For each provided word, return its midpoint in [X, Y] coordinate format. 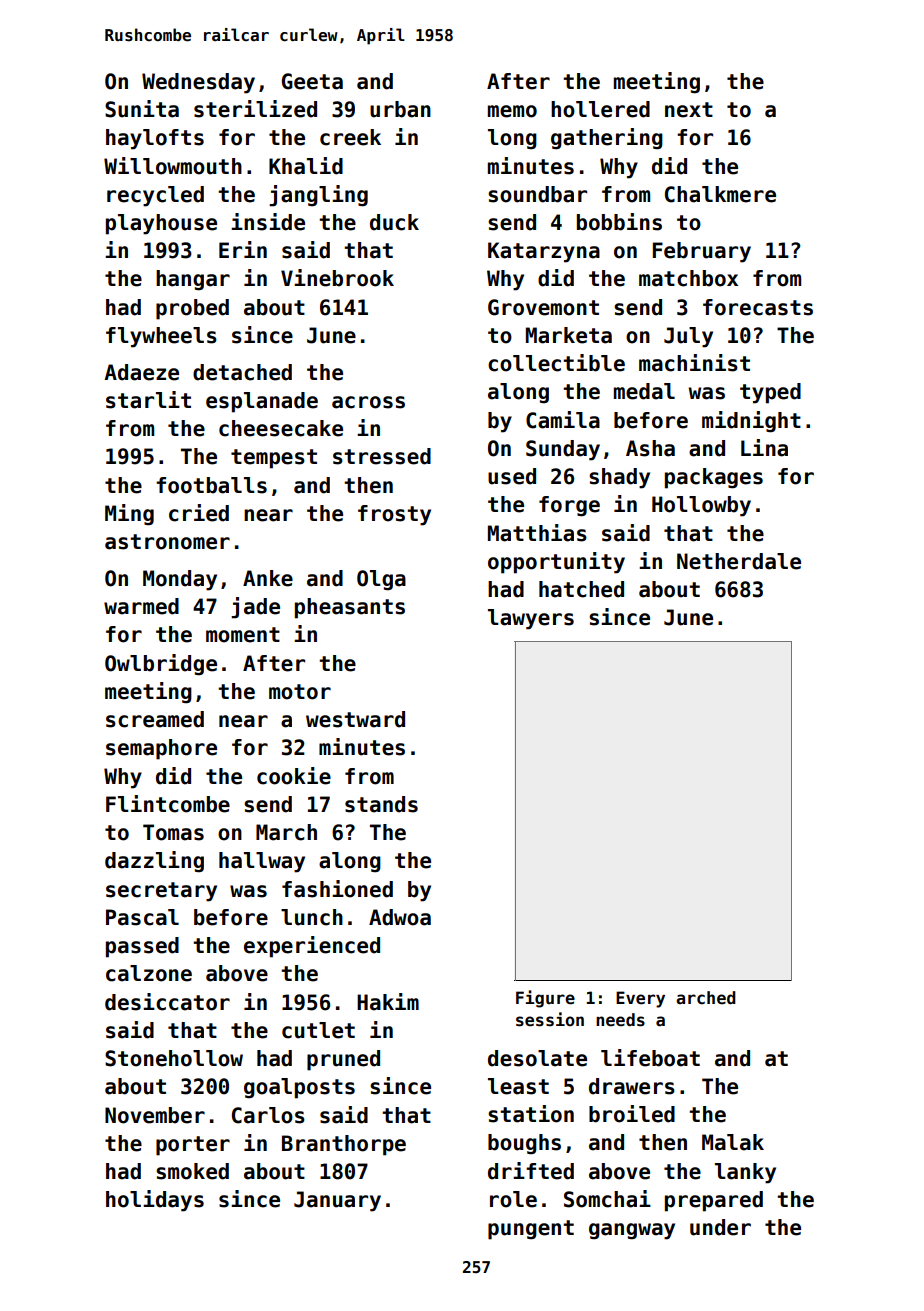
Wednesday [198, 83]
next [689, 110]
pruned [343, 1060]
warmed [141, 606]
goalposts [299, 1088]
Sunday [563, 450]
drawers [632, 1086]
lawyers [531, 619]
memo [512, 111]
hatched [581, 589]
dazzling [154, 862]
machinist [694, 363]
